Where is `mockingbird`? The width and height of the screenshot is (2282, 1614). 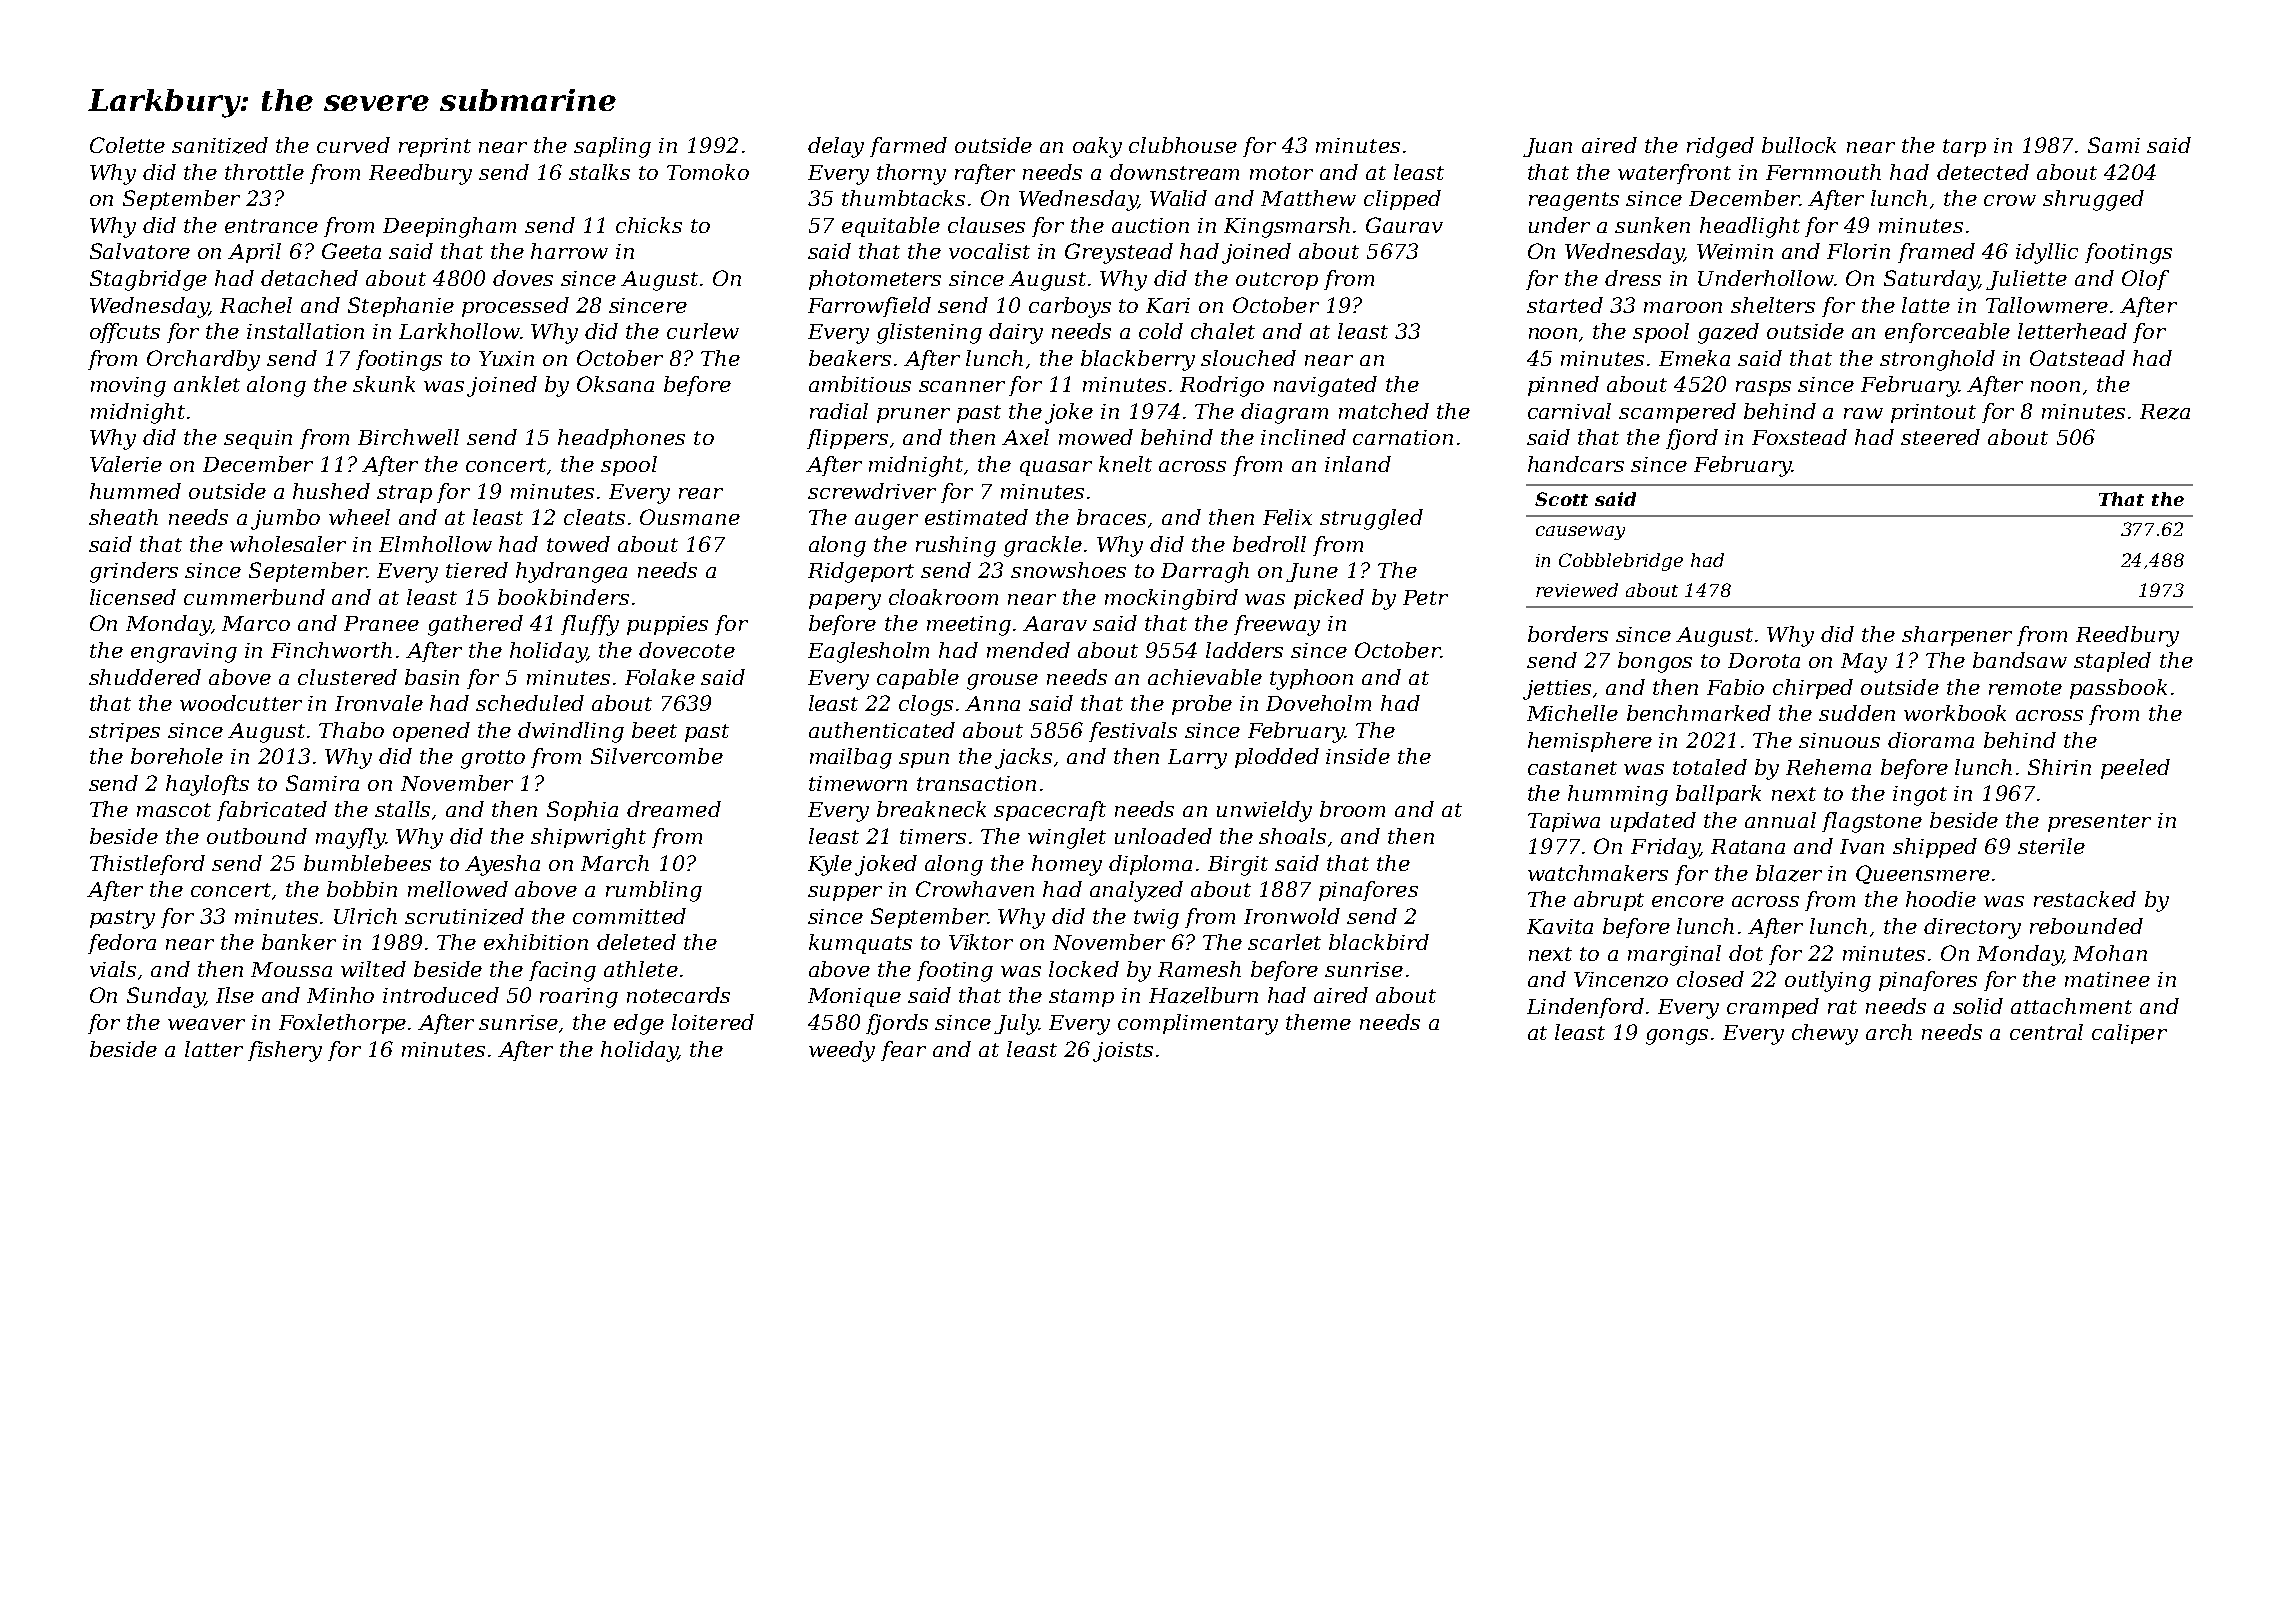
mockingbird is located at coordinates (1171, 599).
